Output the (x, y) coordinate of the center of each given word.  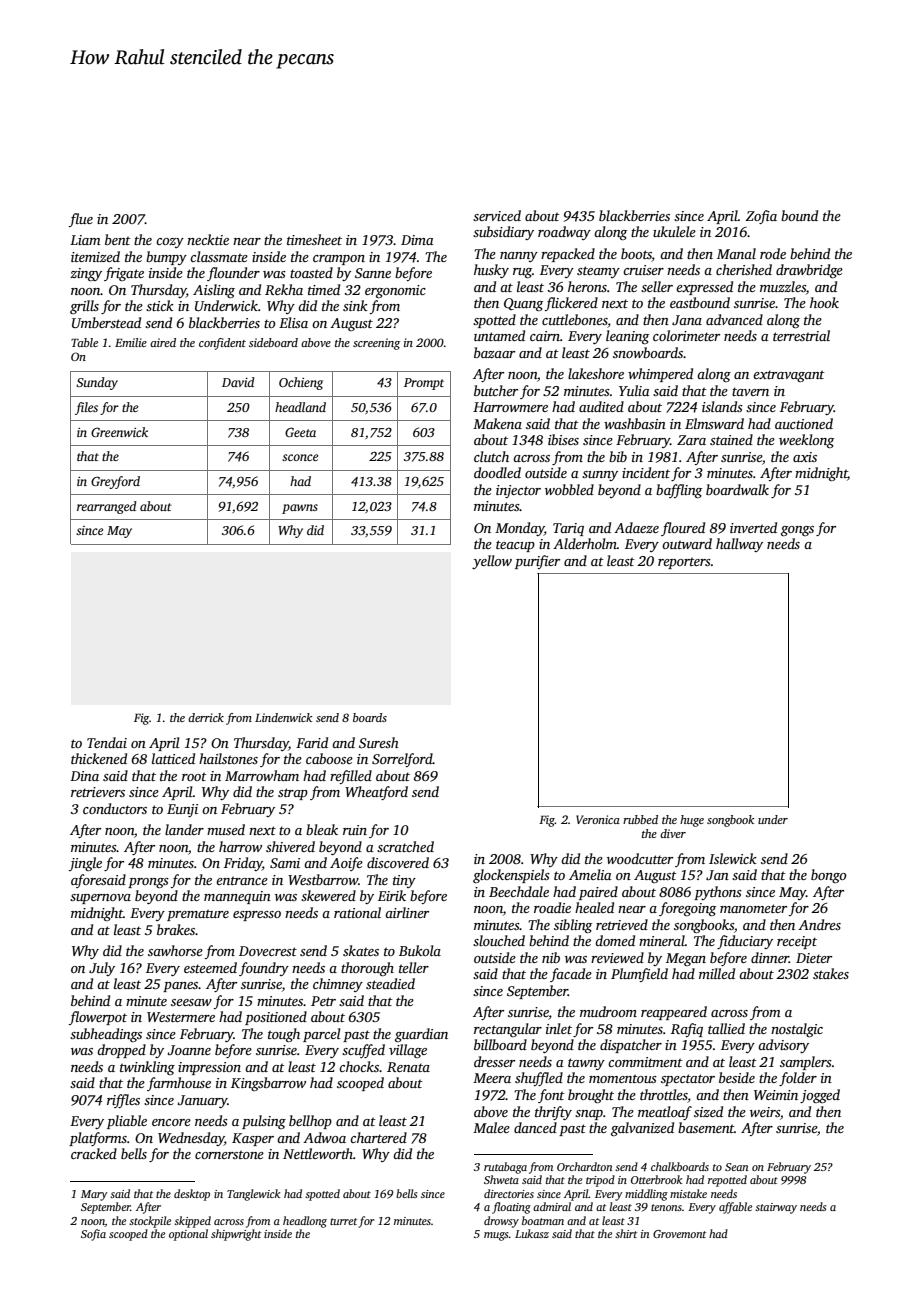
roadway (564, 233)
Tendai (107, 742)
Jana (687, 320)
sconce (300, 457)
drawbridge (809, 271)
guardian (421, 1035)
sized (708, 1111)
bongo (828, 876)
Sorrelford (402, 760)
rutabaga (505, 1168)
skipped (192, 1222)
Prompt (424, 384)
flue (81, 220)
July (102, 969)
